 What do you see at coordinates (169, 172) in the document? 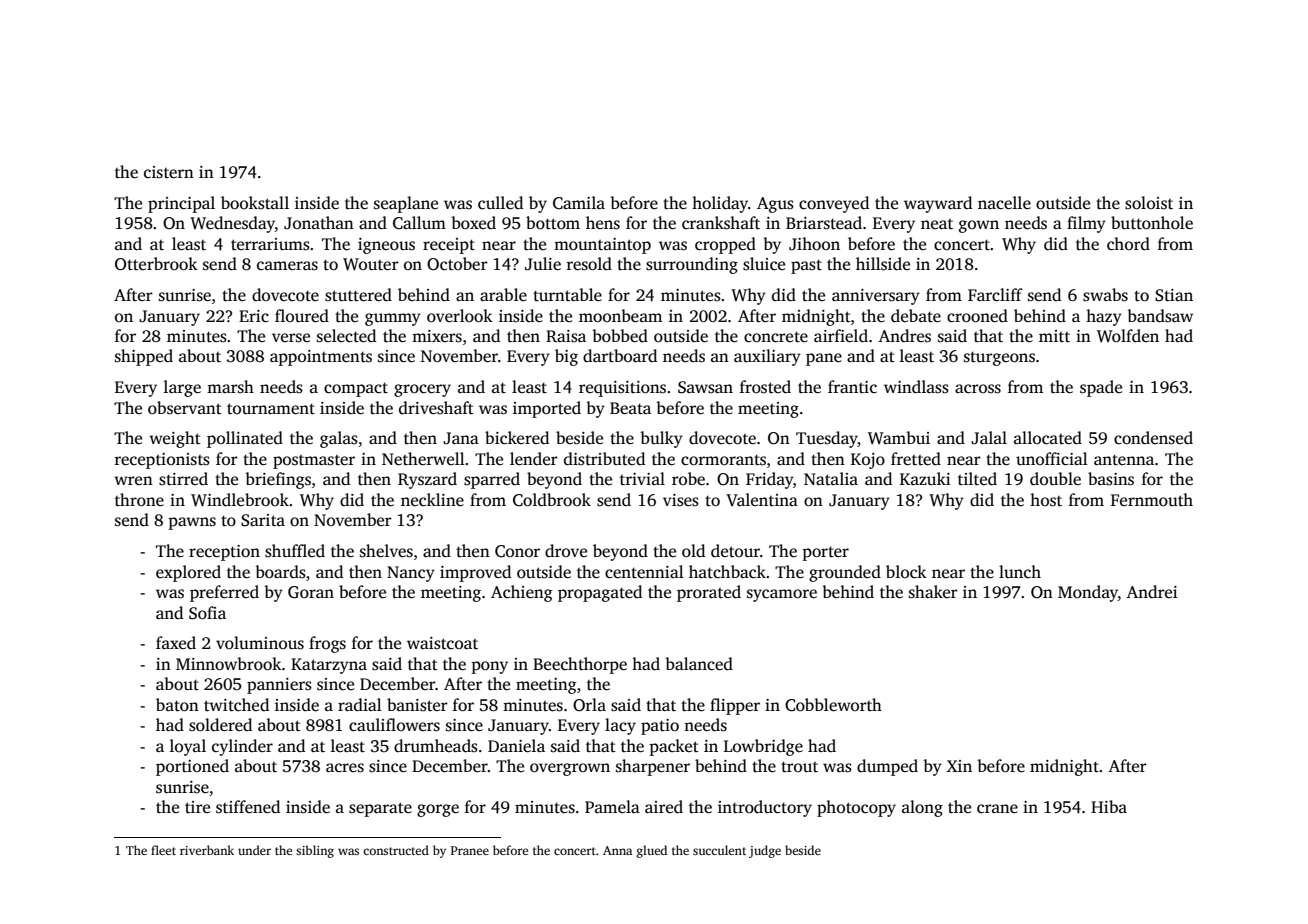
I see `cistern` at bounding box center [169, 172].
